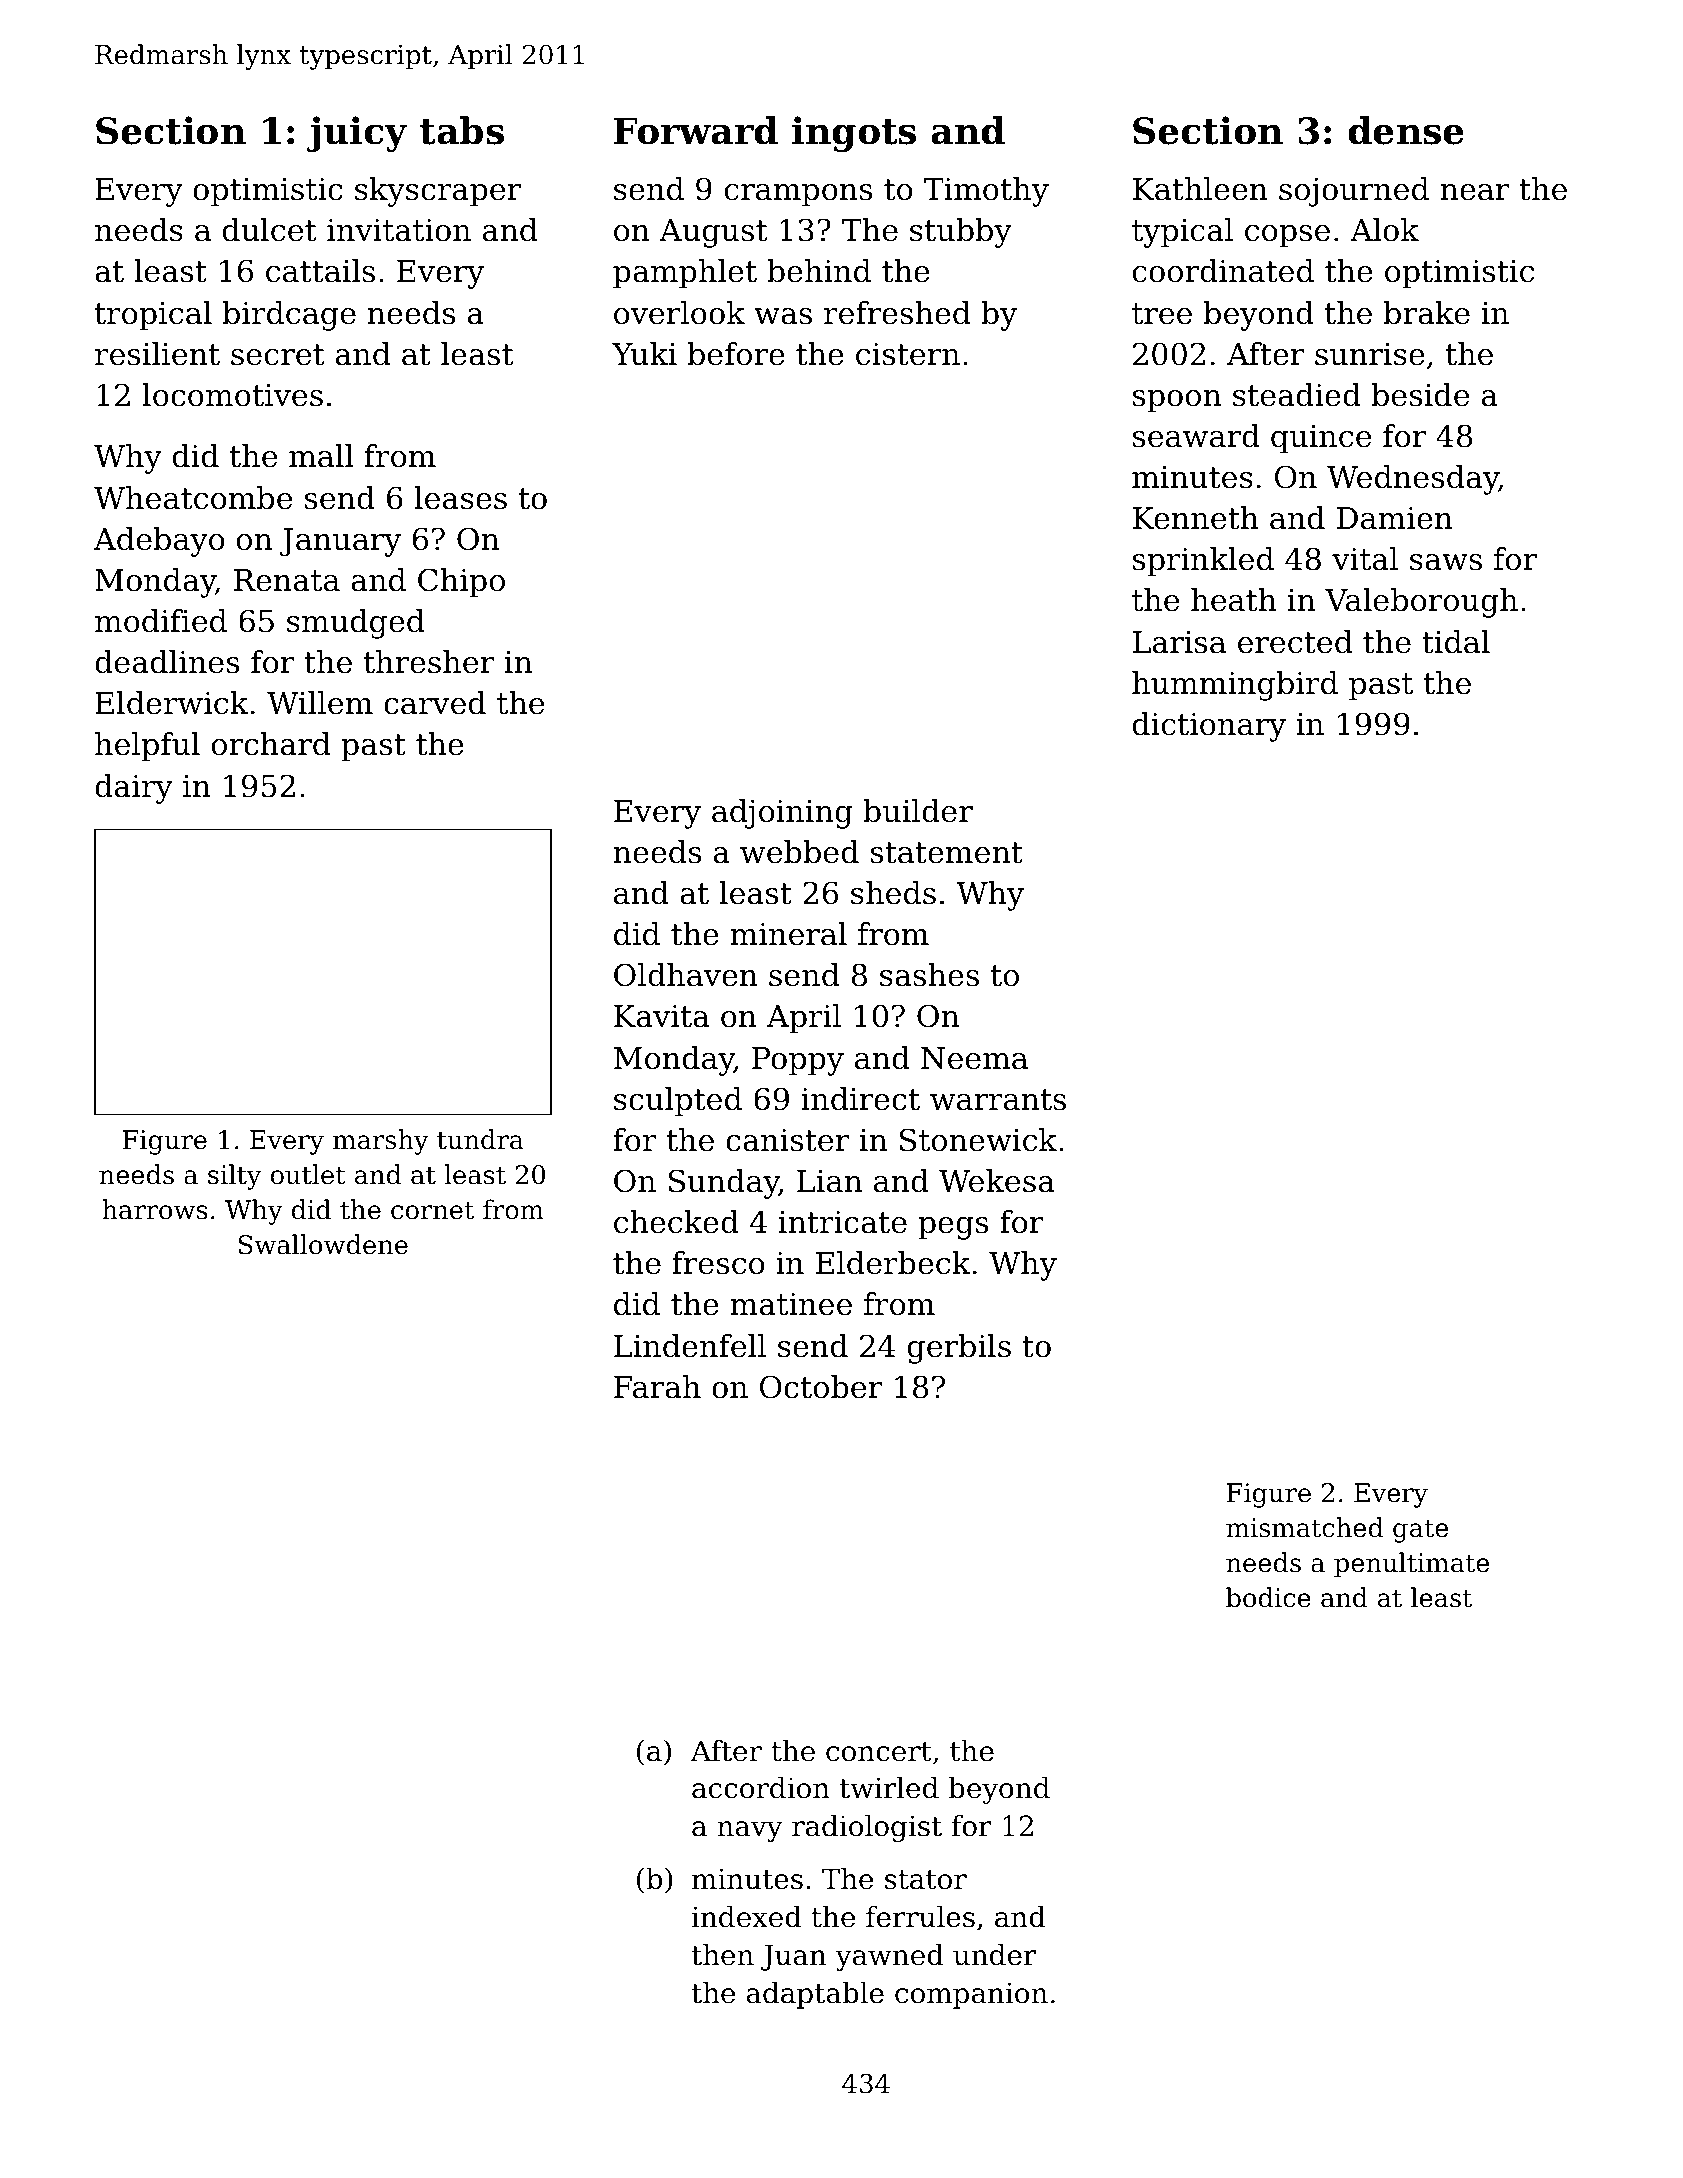 Image resolution: width=1683 pixels, height=2178 pixels. I want to click on Farah, so click(657, 1387).
